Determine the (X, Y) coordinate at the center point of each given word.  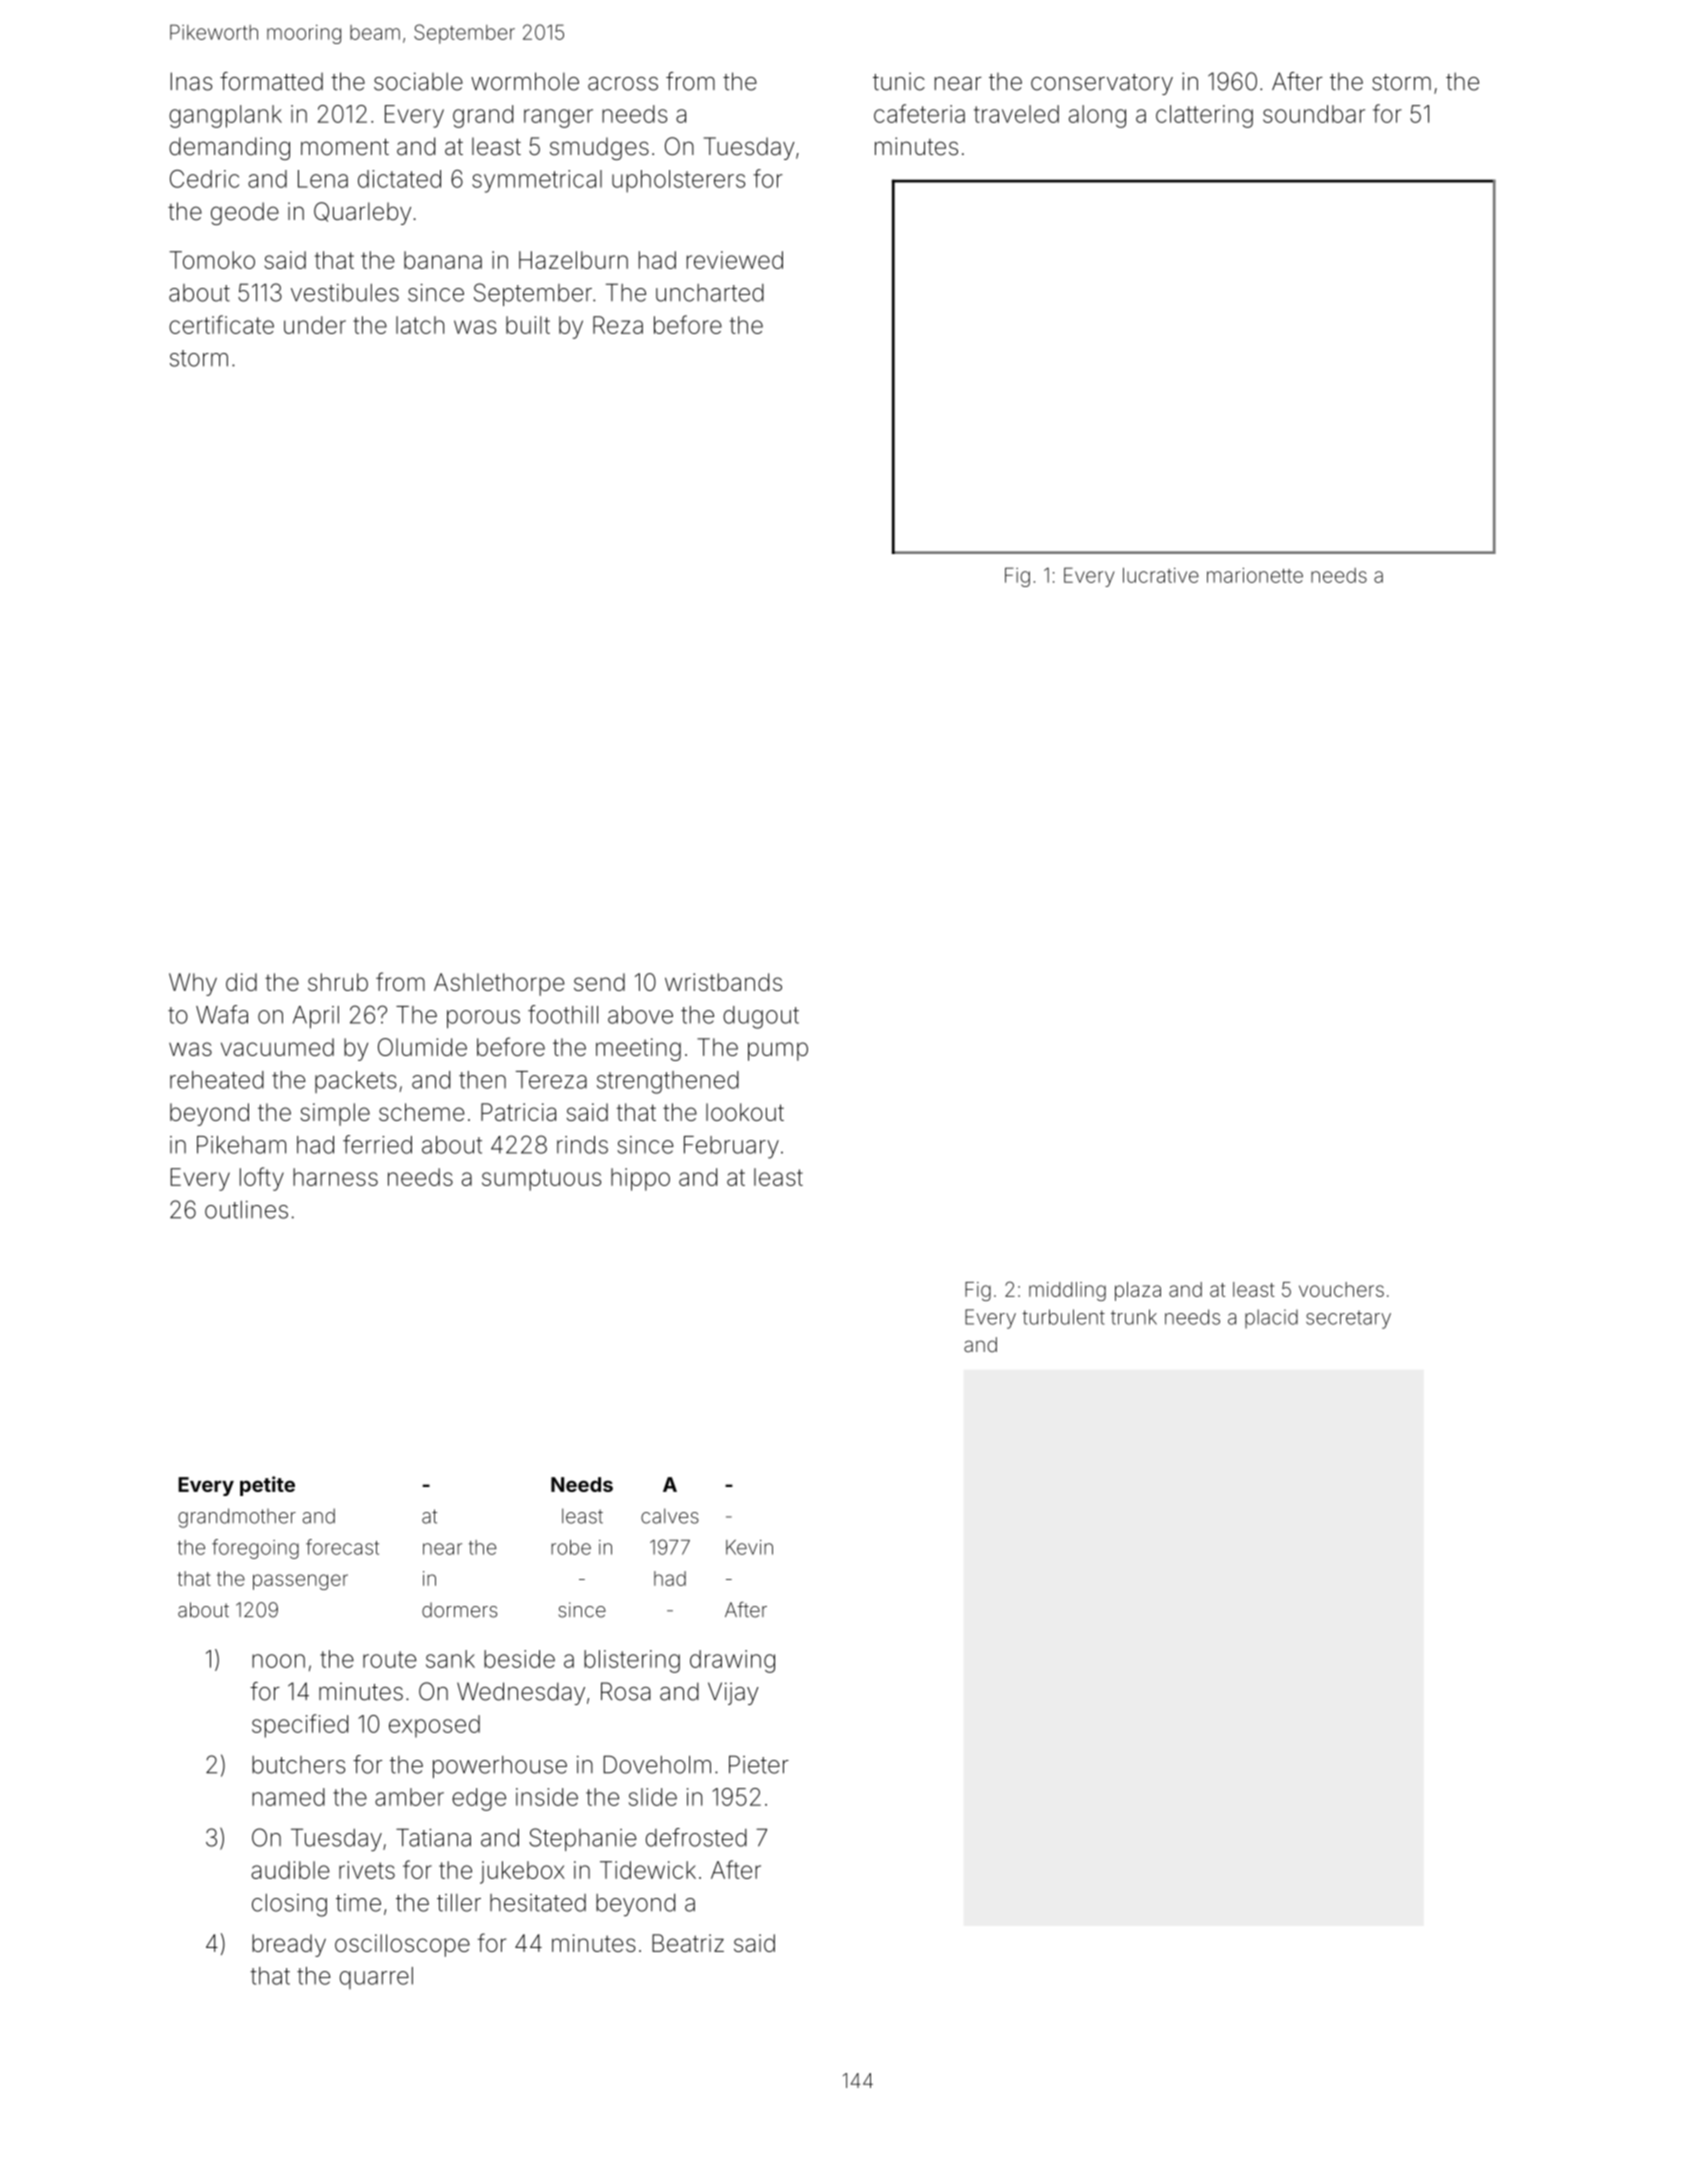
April (316, 1017)
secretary (1348, 1320)
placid (1271, 1319)
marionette (1255, 575)
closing (289, 1905)
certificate (221, 324)
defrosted (696, 1837)
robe (571, 1547)
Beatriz (688, 1943)
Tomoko (212, 260)
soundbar (1314, 114)
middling (1067, 1291)
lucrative (1161, 575)
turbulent (1063, 1317)
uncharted (710, 293)
